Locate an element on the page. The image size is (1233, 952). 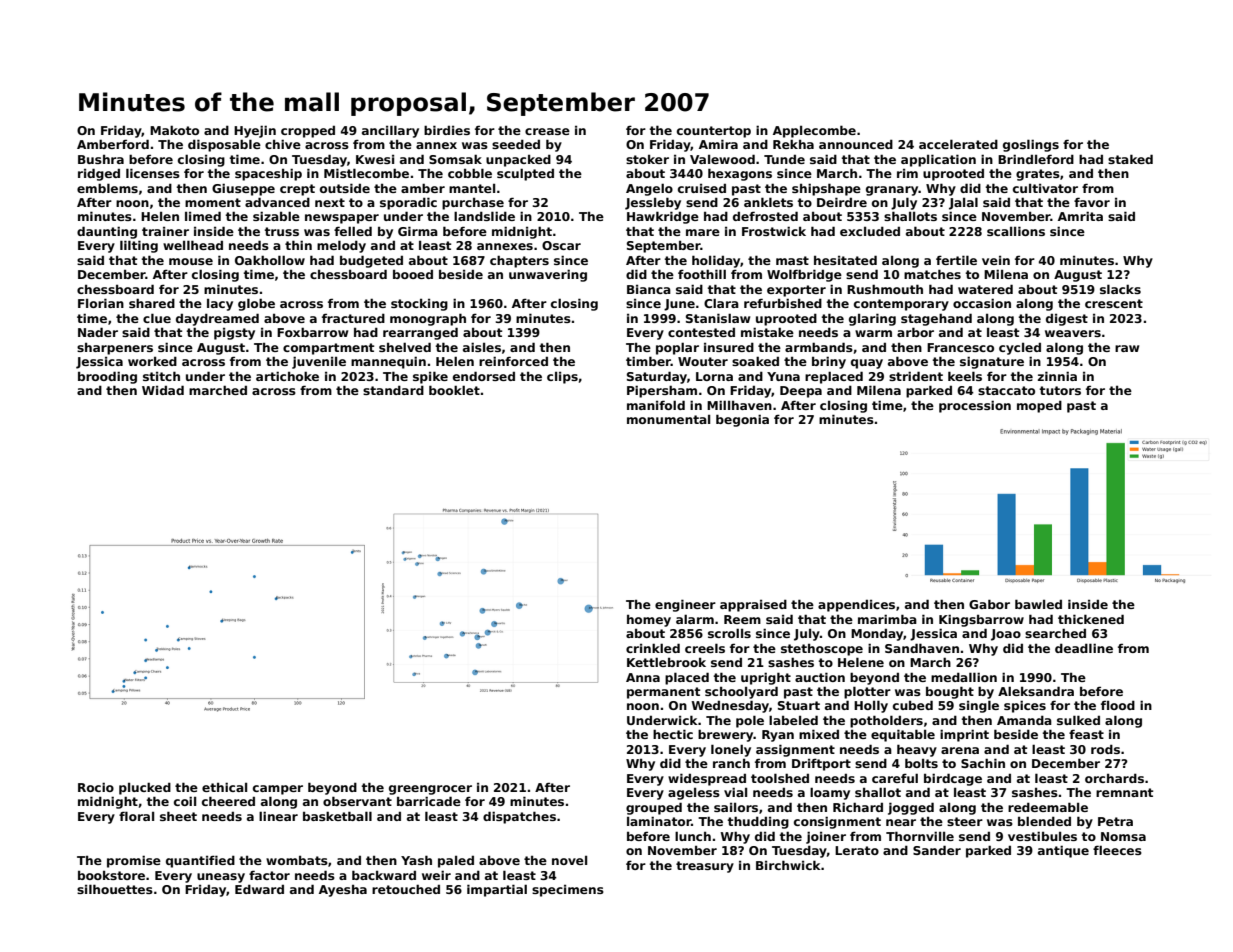
favor is located at coordinates (1092, 202).
